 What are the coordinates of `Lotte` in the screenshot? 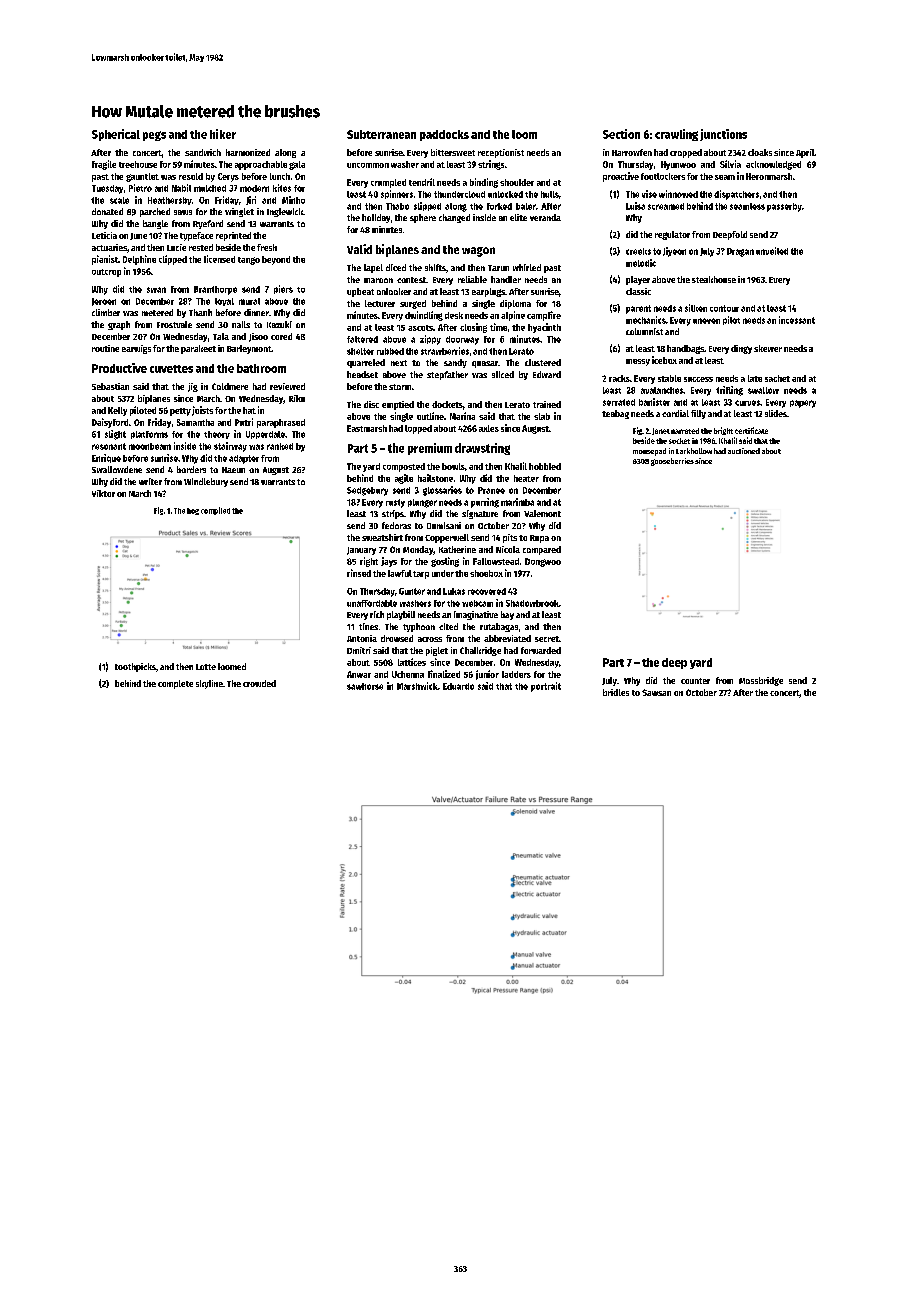 It's located at (206, 667).
